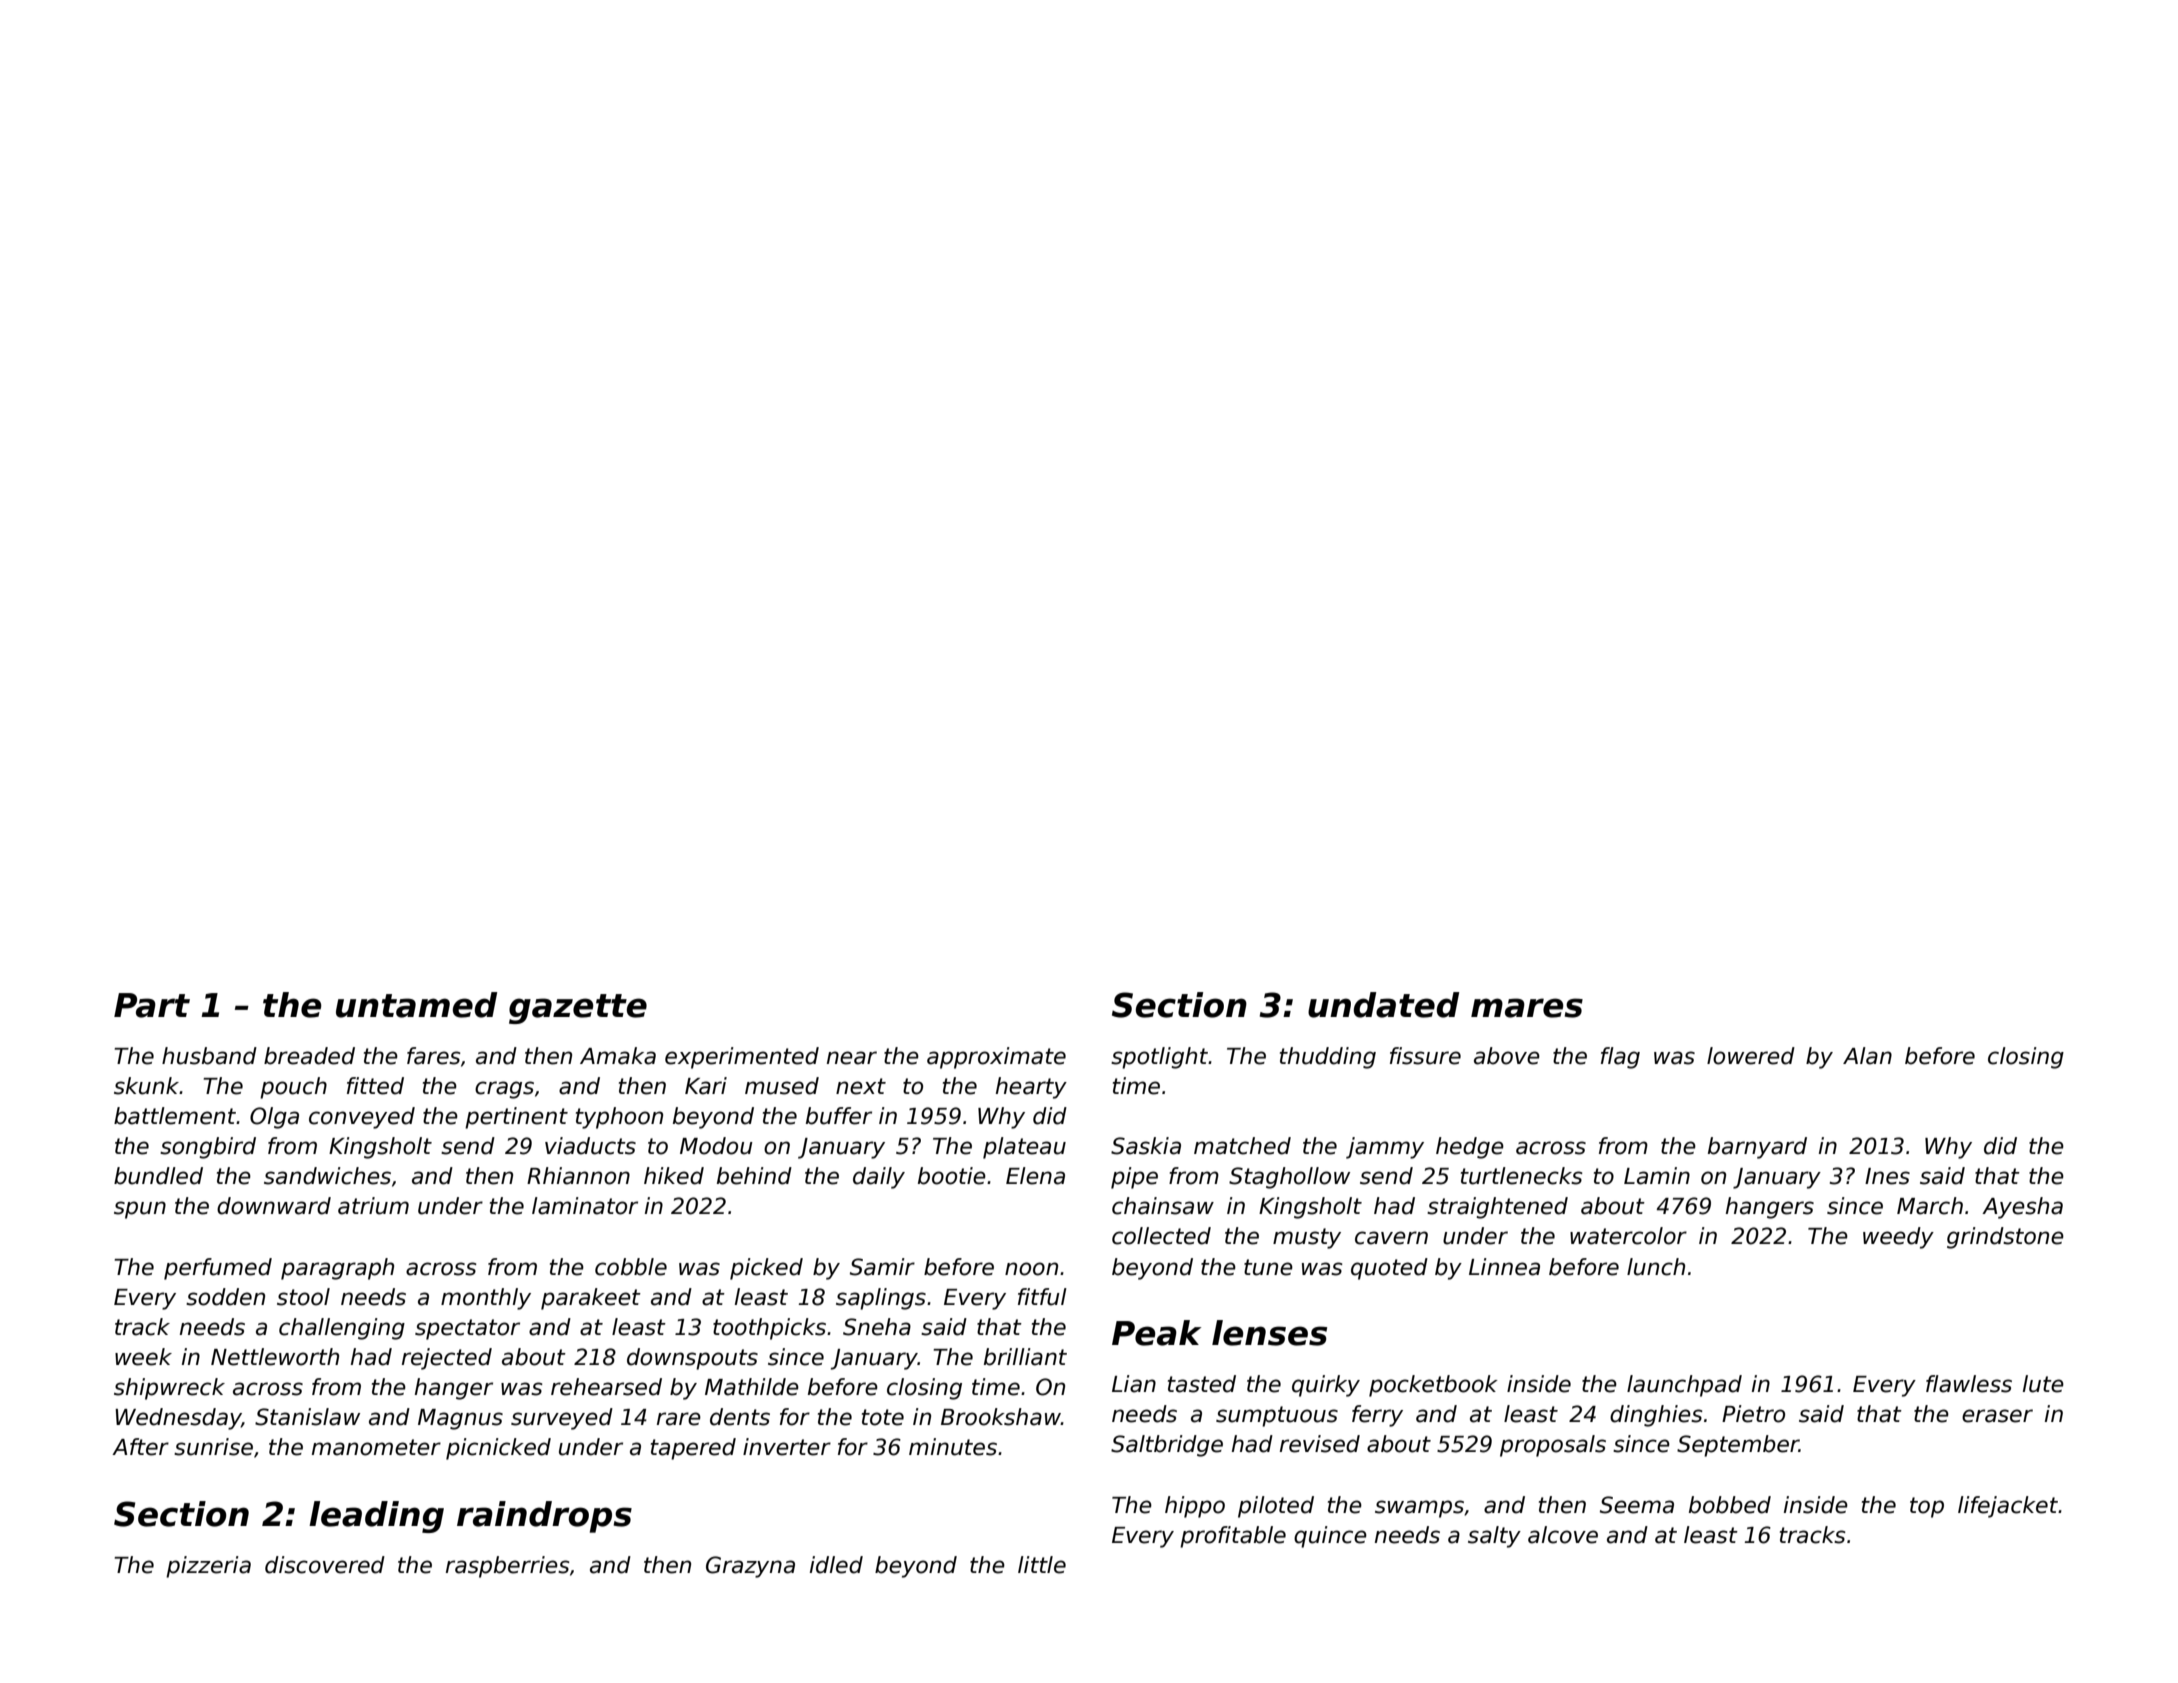 This page has width=2178, height=1683. Describe the element at coordinates (1269, 1333) in the page. I see `lenses` at that location.
